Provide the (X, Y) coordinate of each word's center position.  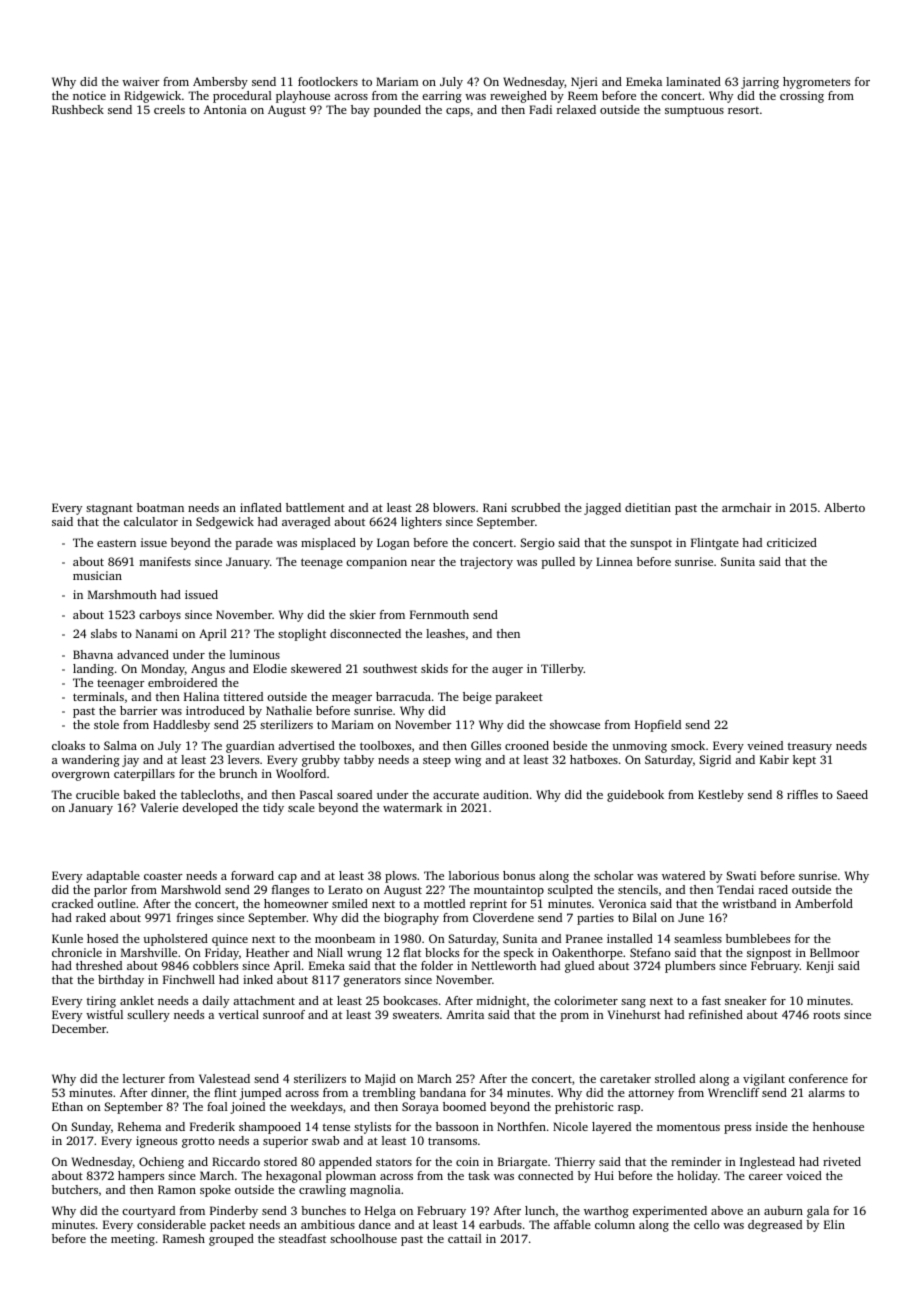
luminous (255, 654)
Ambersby (220, 83)
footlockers (328, 81)
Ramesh (184, 1238)
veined (765, 745)
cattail (465, 1238)
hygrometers (816, 83)
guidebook (635, 796)
